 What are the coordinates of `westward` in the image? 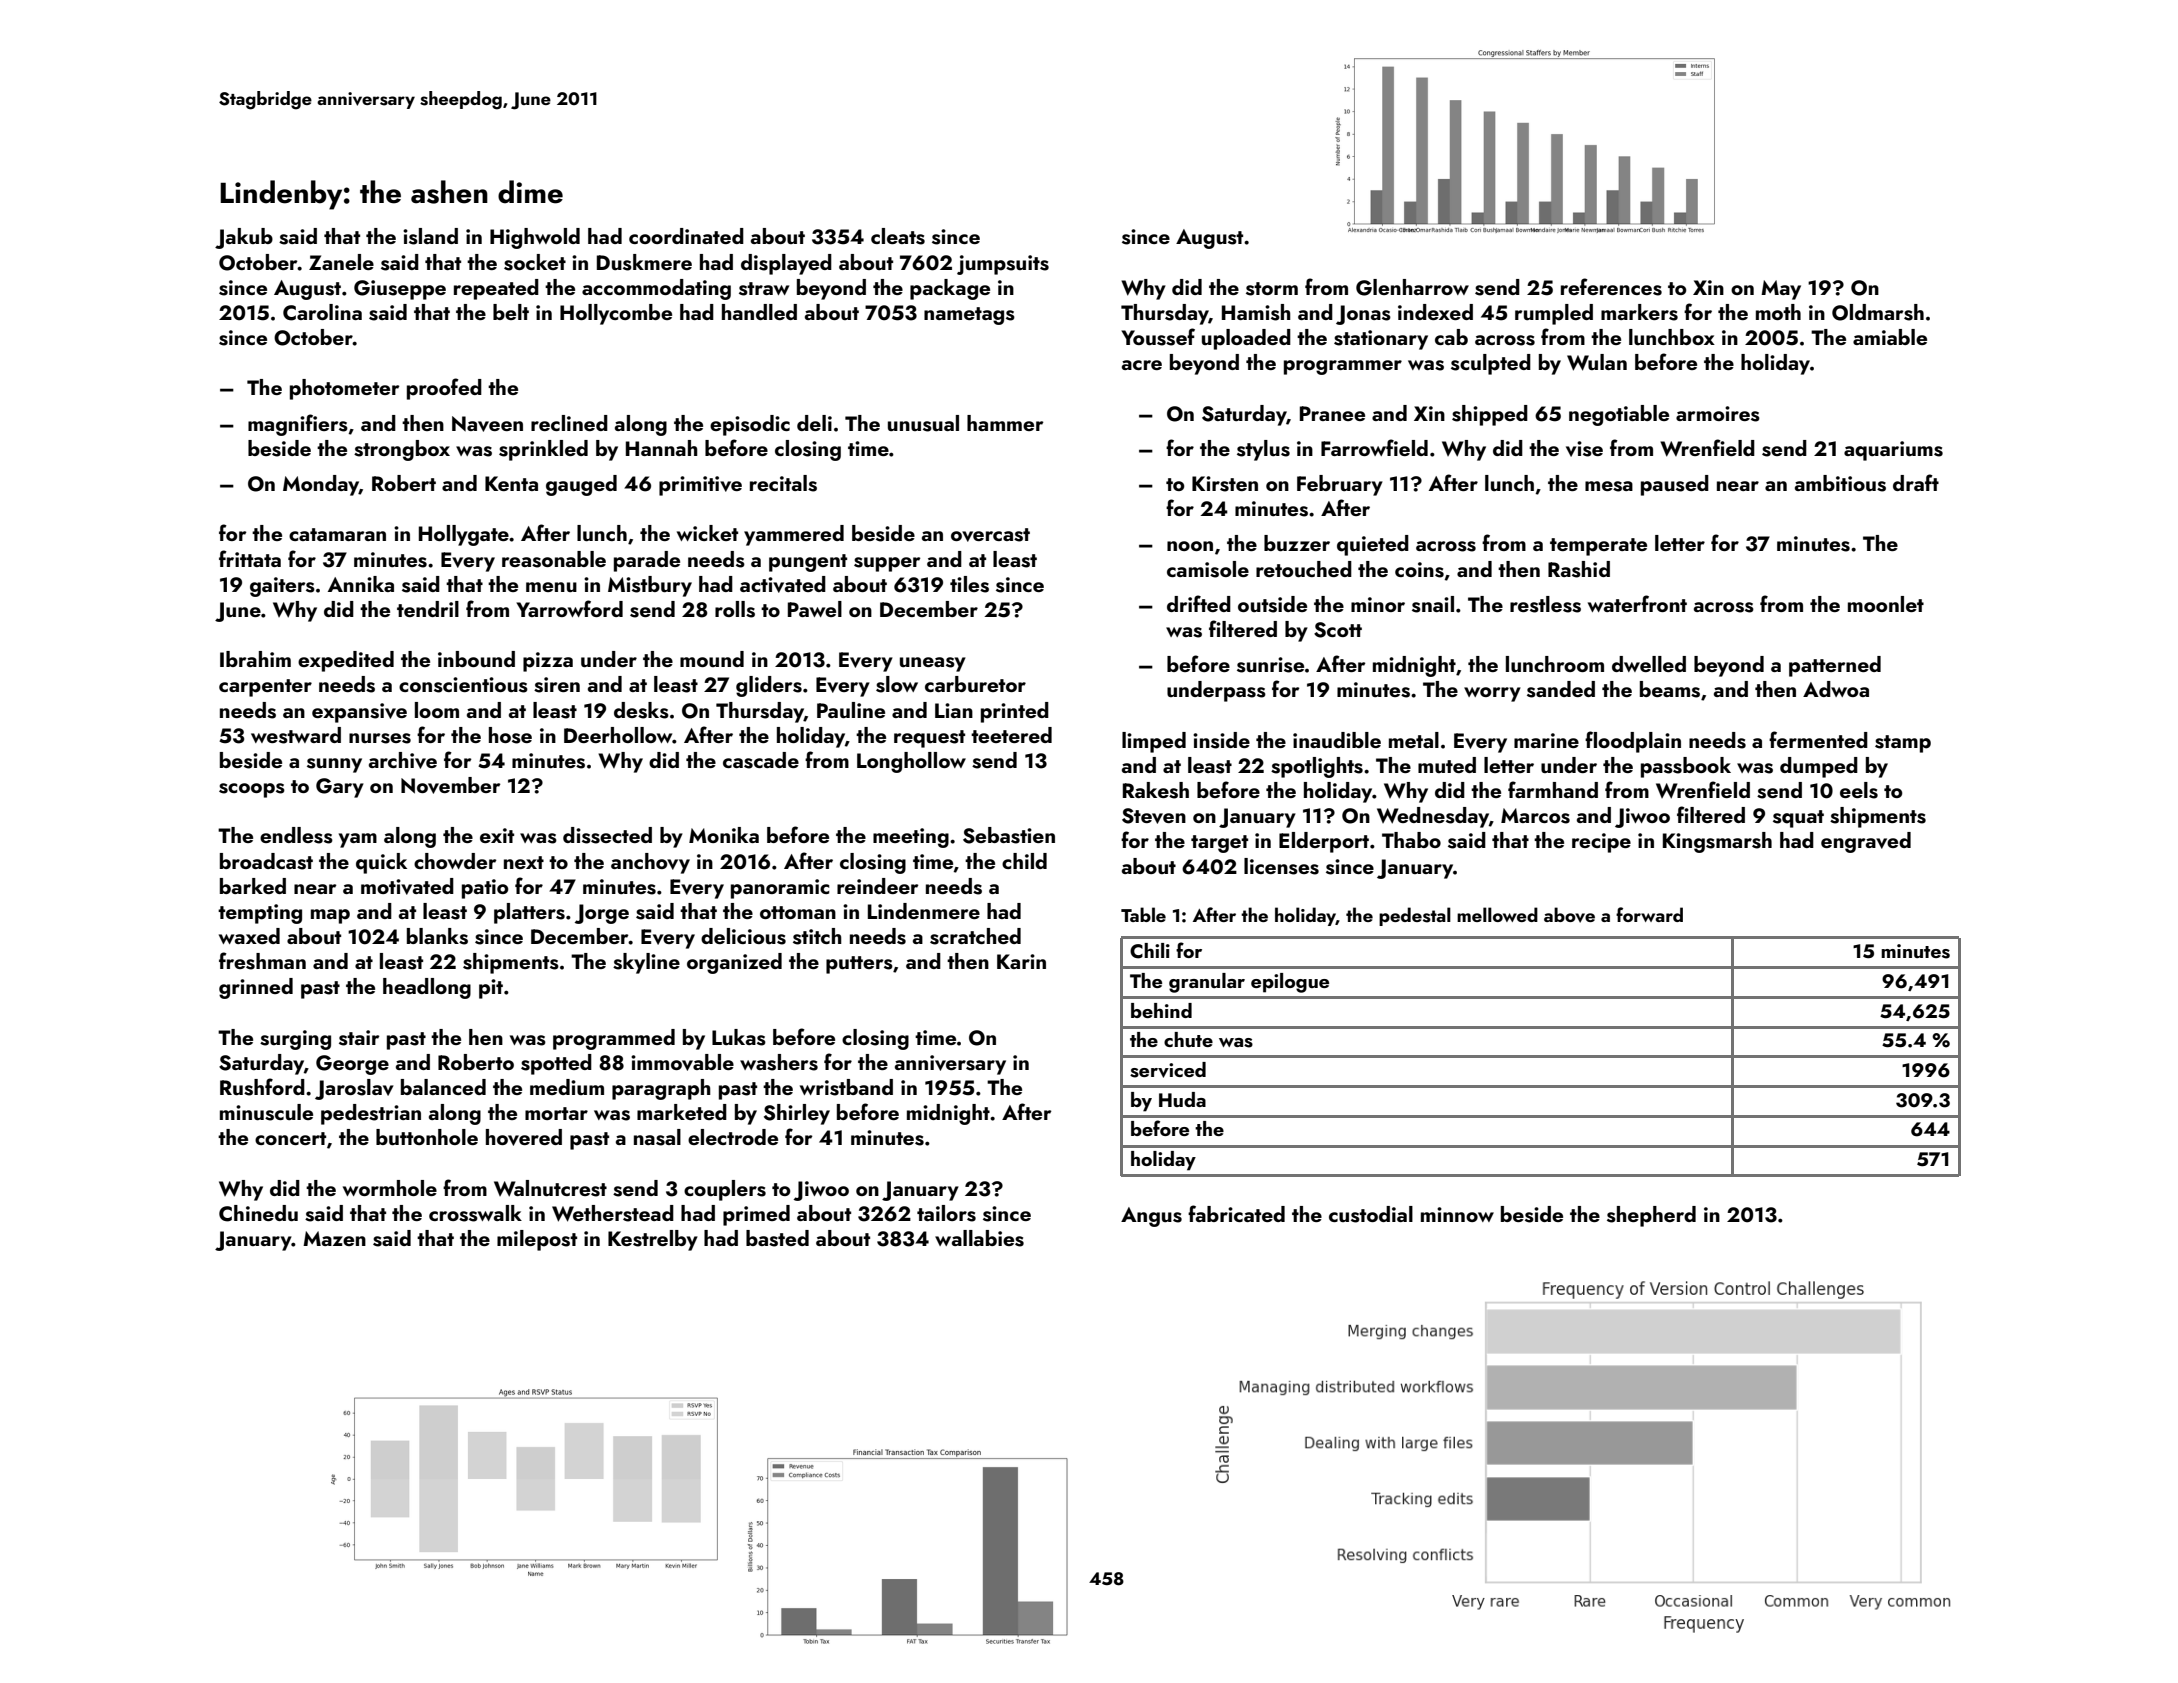 It's located at (296, 735).
